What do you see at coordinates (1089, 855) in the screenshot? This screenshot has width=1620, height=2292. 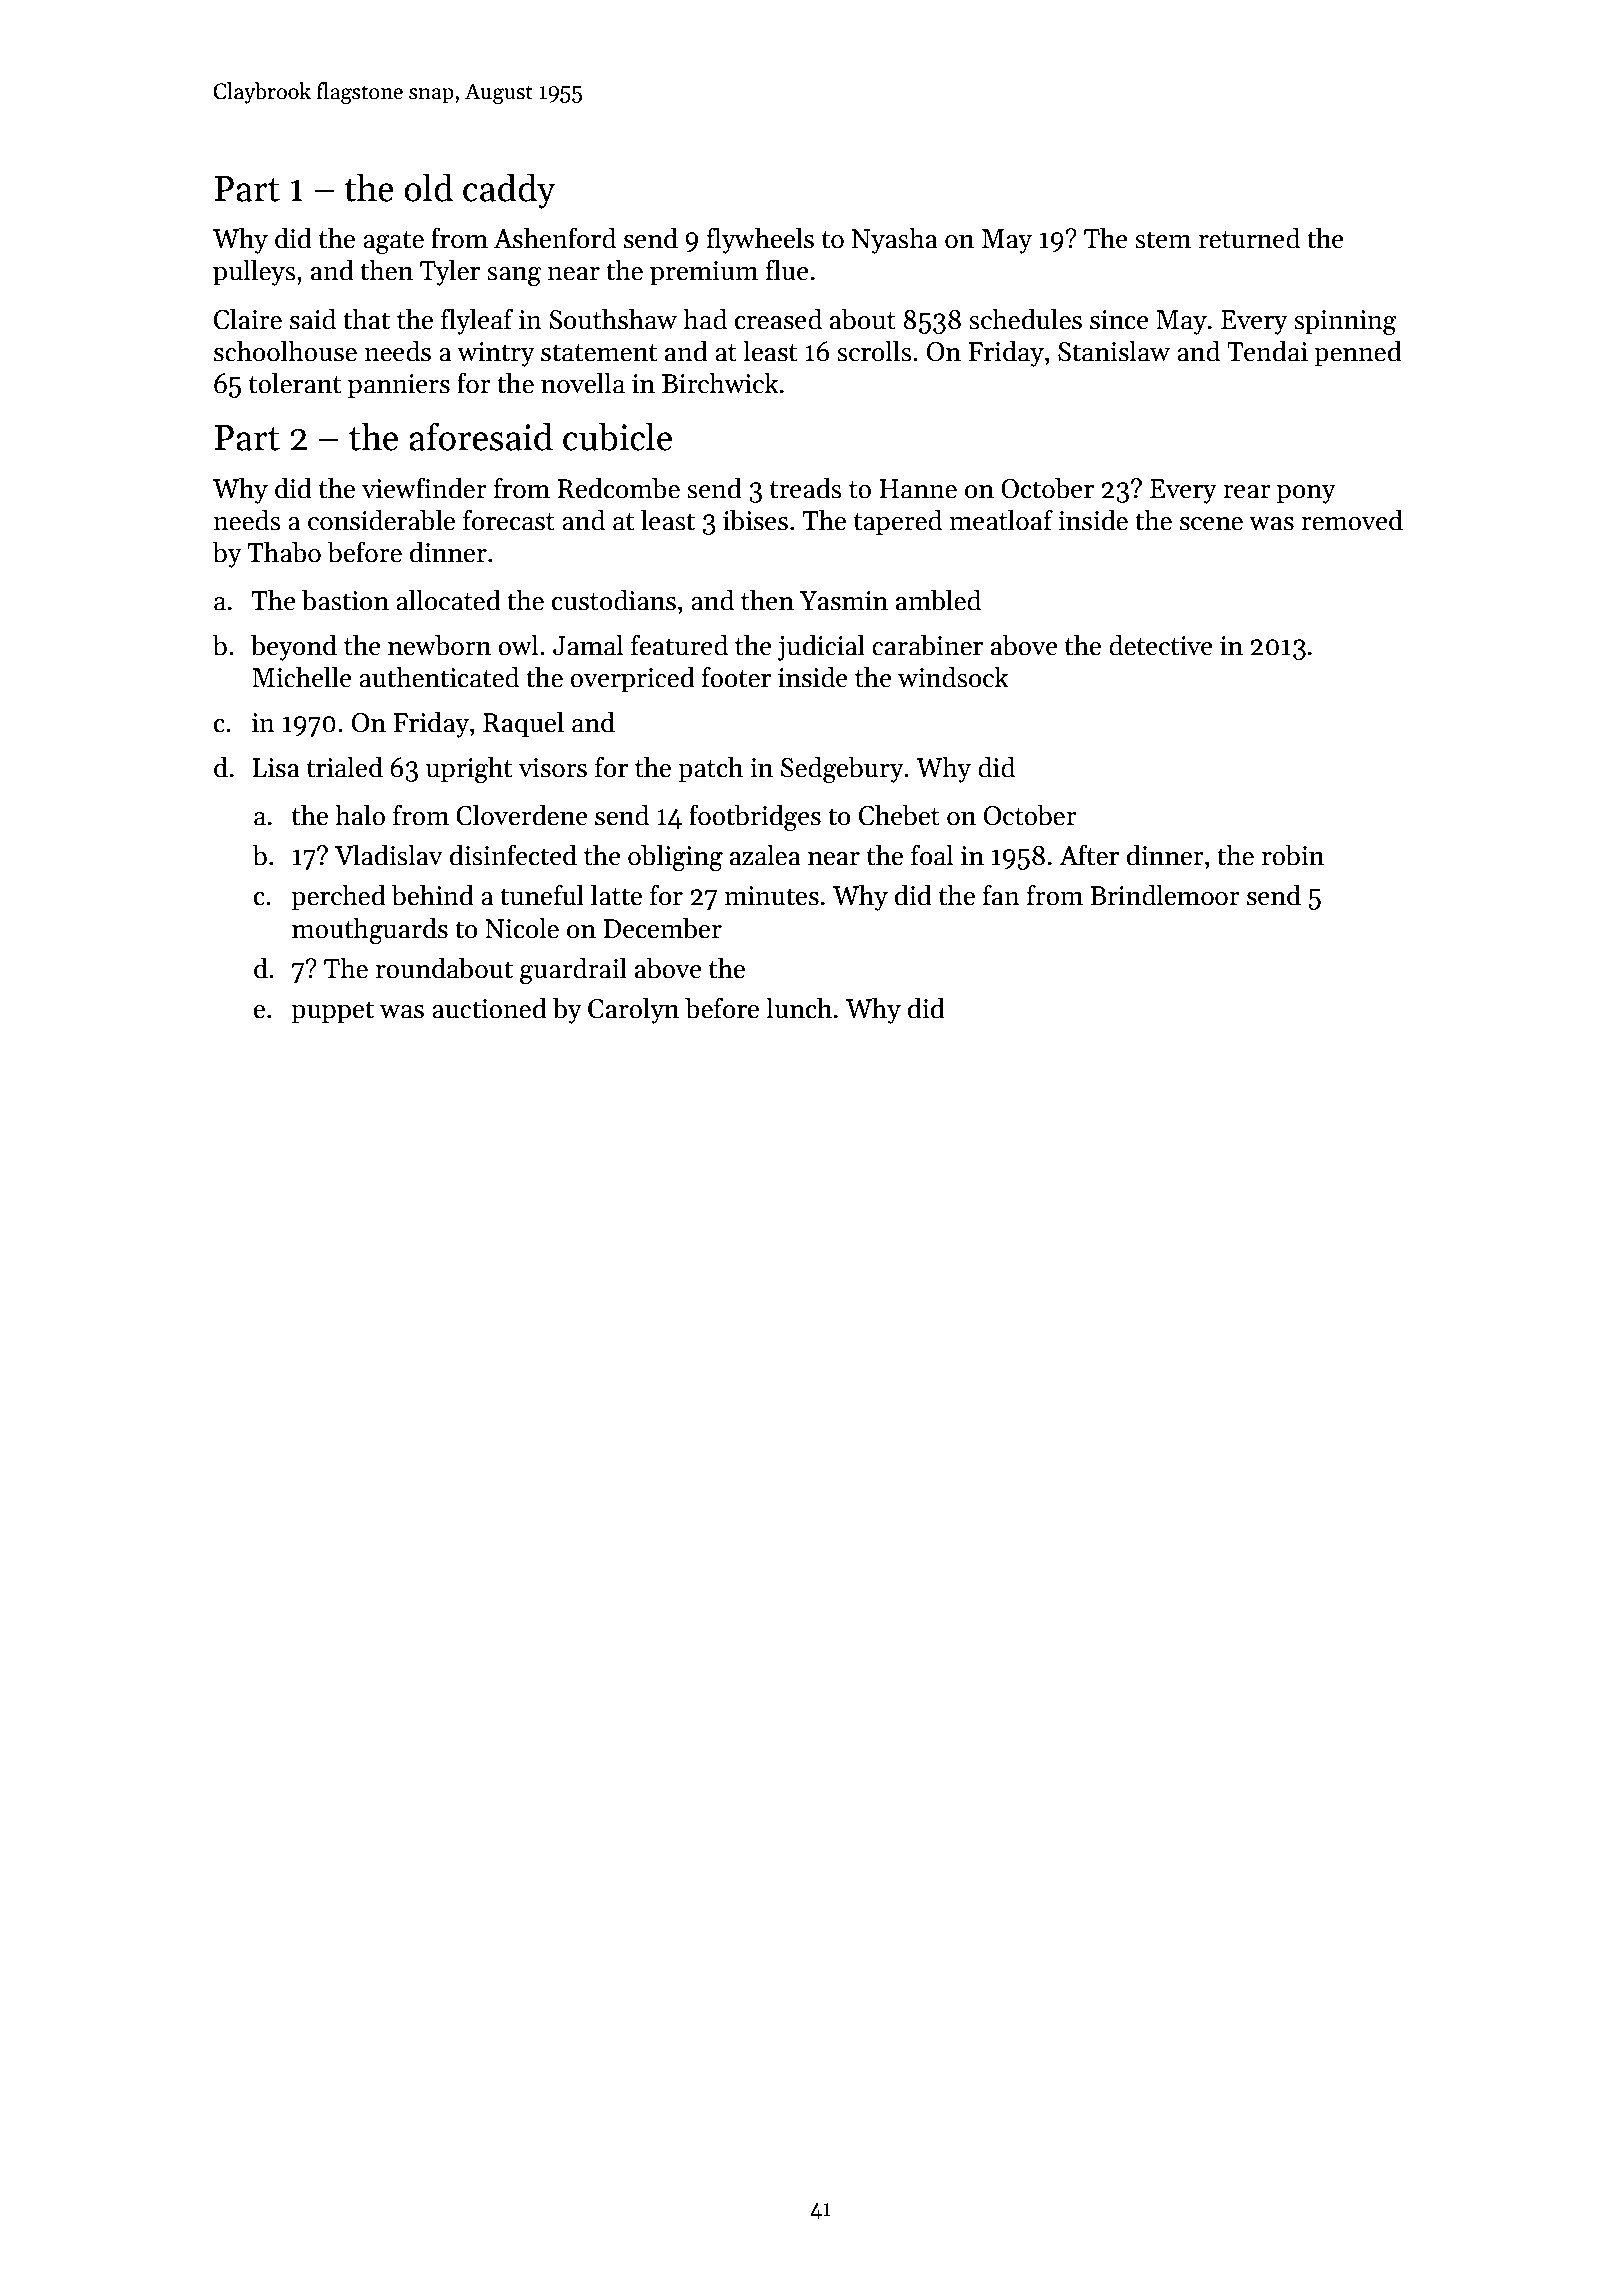 I see `After` at bounding box center [1089, 855].
